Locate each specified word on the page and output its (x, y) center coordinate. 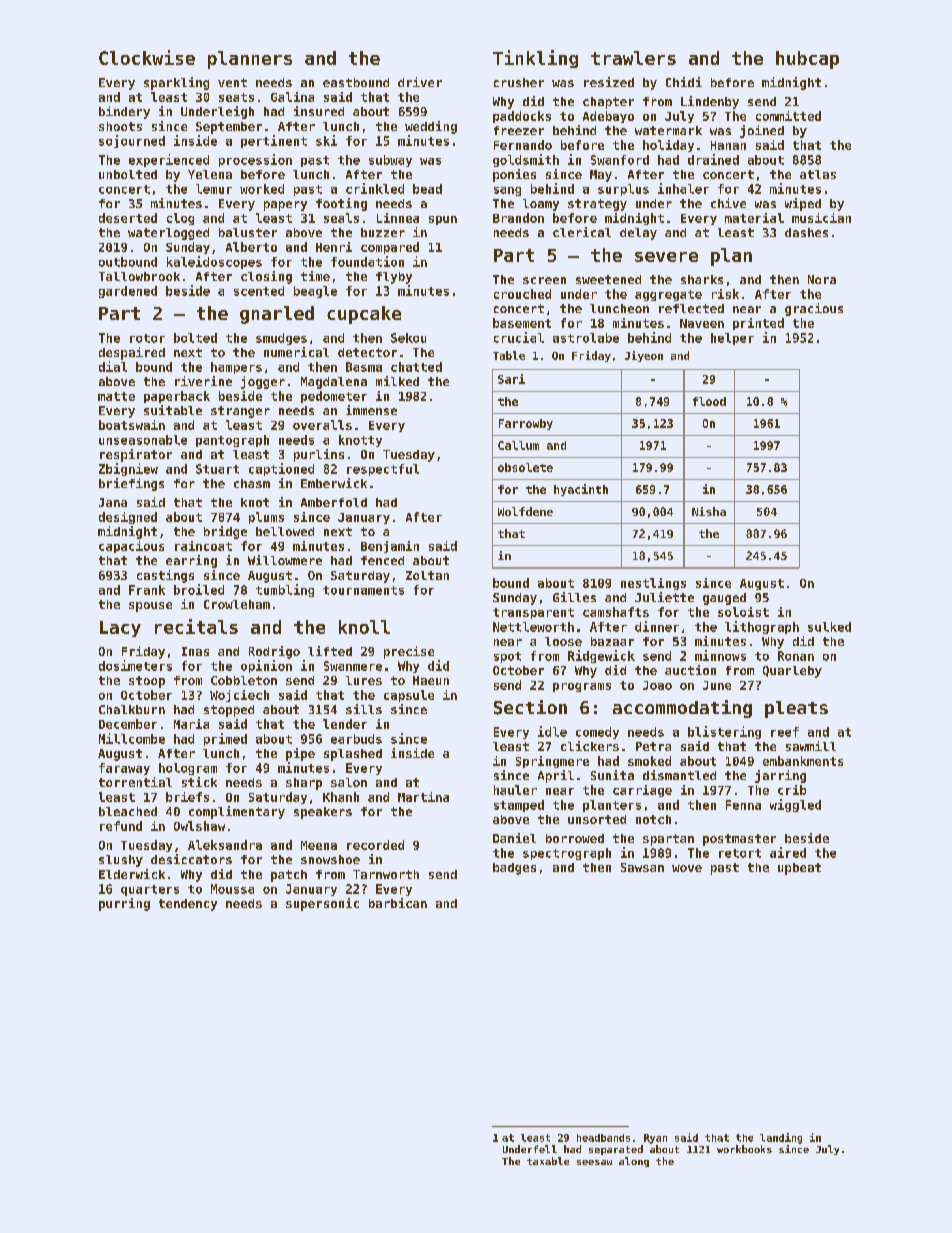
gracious (814, 309)
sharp (304, 784)
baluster (248, 232)
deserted (128, 218)
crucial (519, 337)
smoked (649, 761)
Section (530, 707)
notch (653, 819)
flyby (394, 278)
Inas (195, 651)
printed (758, 324)
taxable (548, 1161)
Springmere (552, 762)
